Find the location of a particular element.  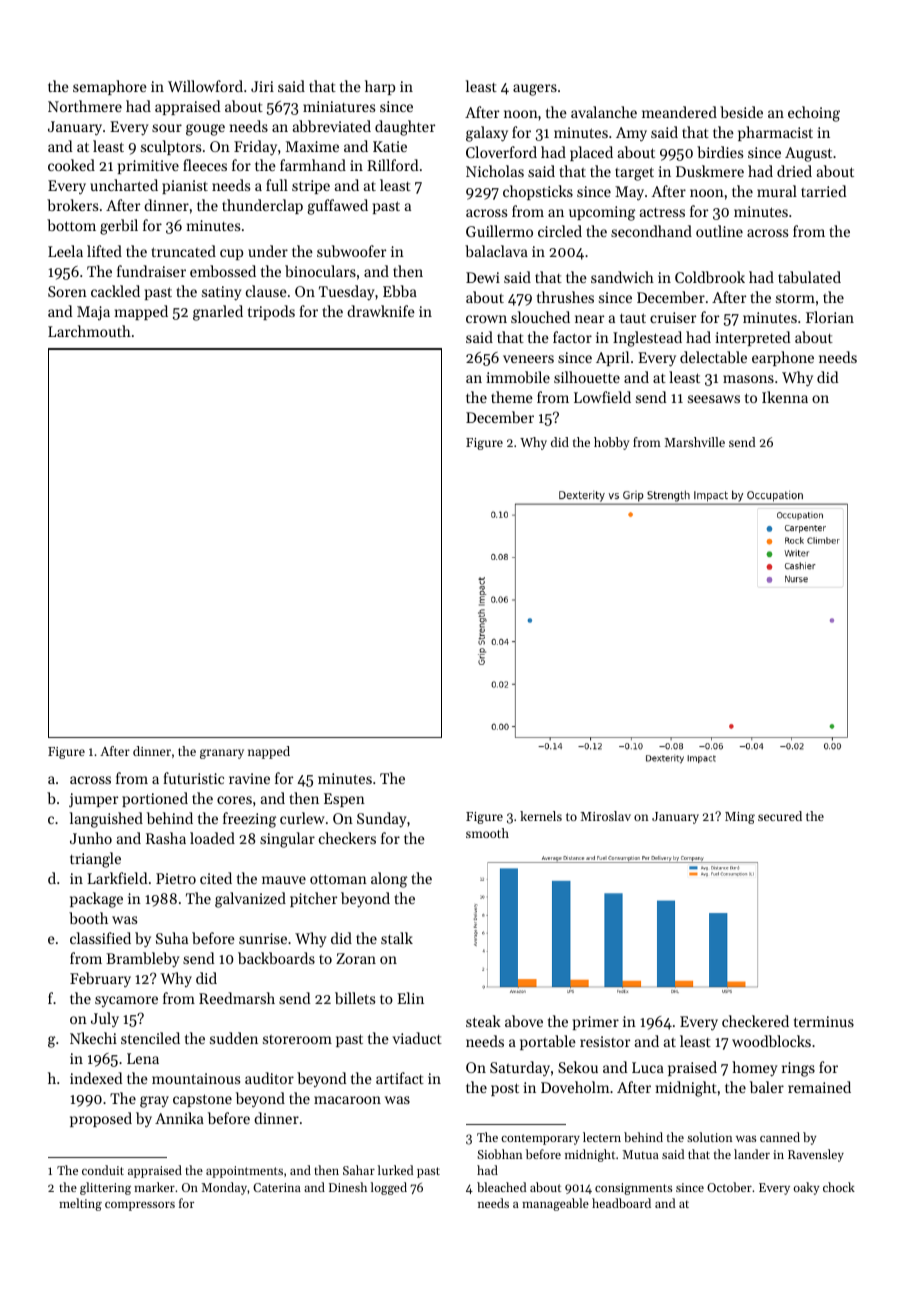

theme is located at coordinates (512, 397).
